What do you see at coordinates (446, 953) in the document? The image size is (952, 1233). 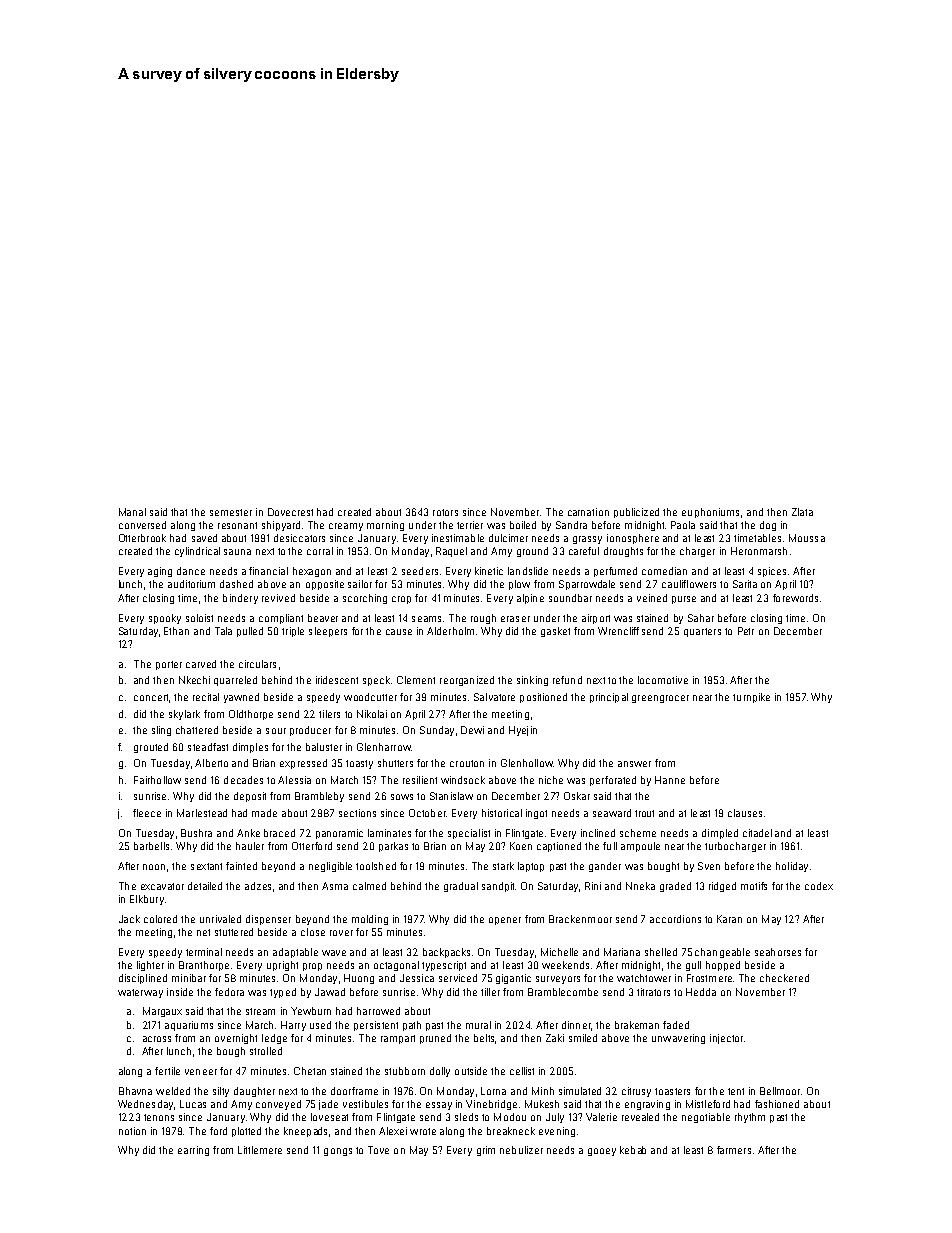 I see `backpacks` at bounding box center [446, 953].
